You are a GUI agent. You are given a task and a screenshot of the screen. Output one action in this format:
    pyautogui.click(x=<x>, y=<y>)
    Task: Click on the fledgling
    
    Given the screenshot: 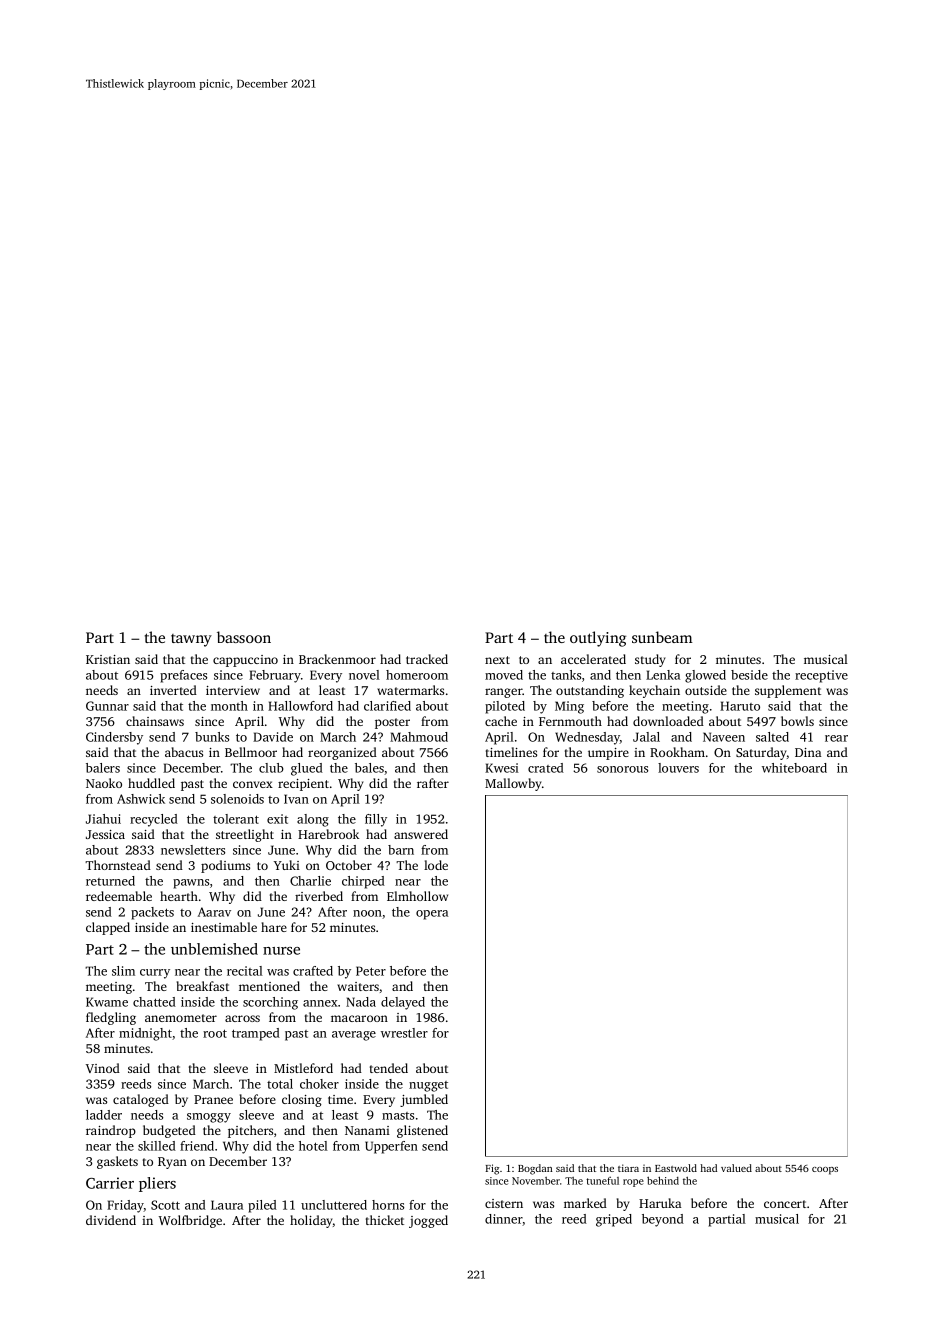 What is the action you would take?
    pyautogui.click(x=111, y=1018)
